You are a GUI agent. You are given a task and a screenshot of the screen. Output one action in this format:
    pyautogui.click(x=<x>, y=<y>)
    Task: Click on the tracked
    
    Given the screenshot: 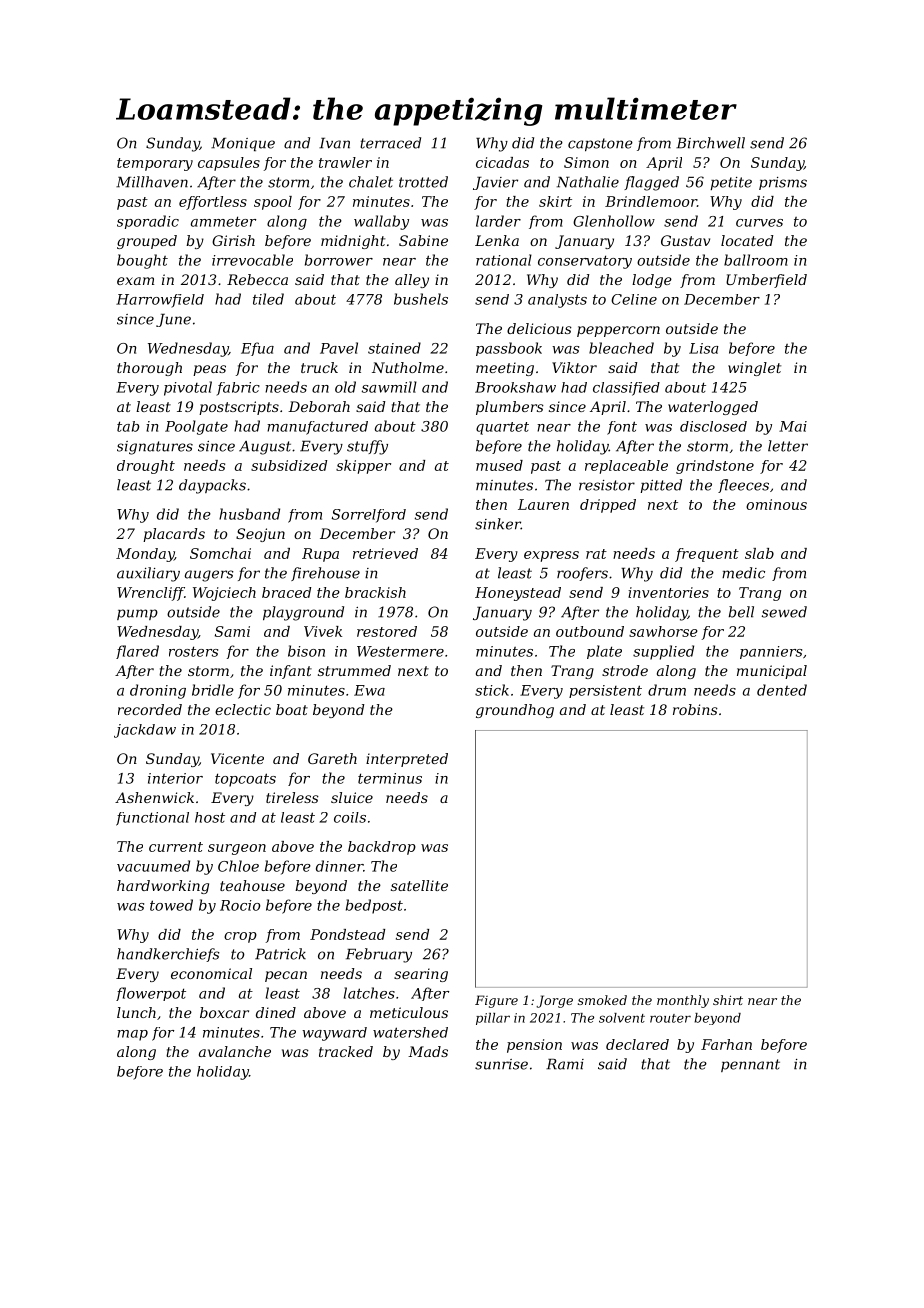 What is the action you would take?
    pyautogui.click(x=346, y=1051)
